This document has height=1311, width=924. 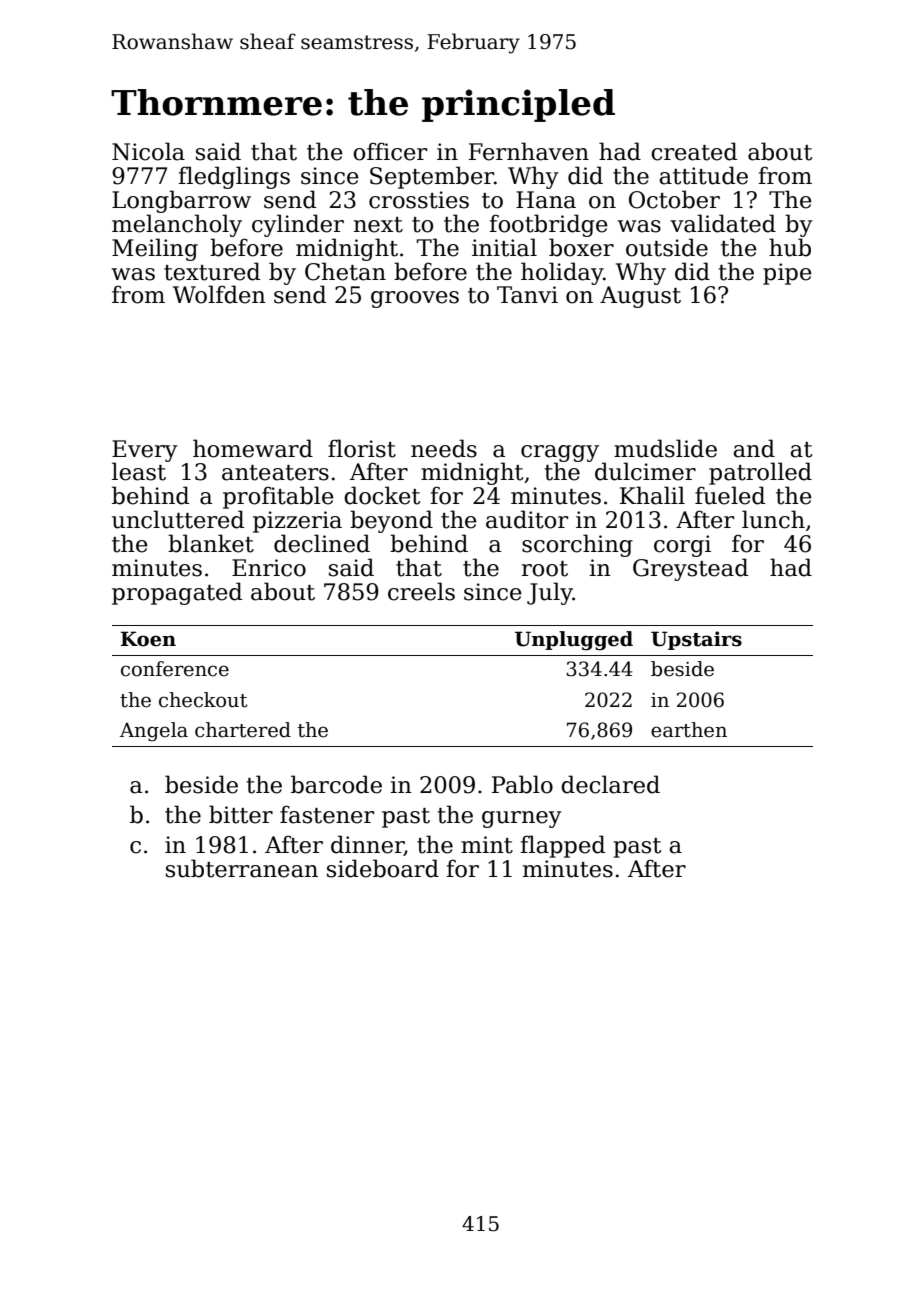 I want to click on docket, so click(x=382, y=495).
